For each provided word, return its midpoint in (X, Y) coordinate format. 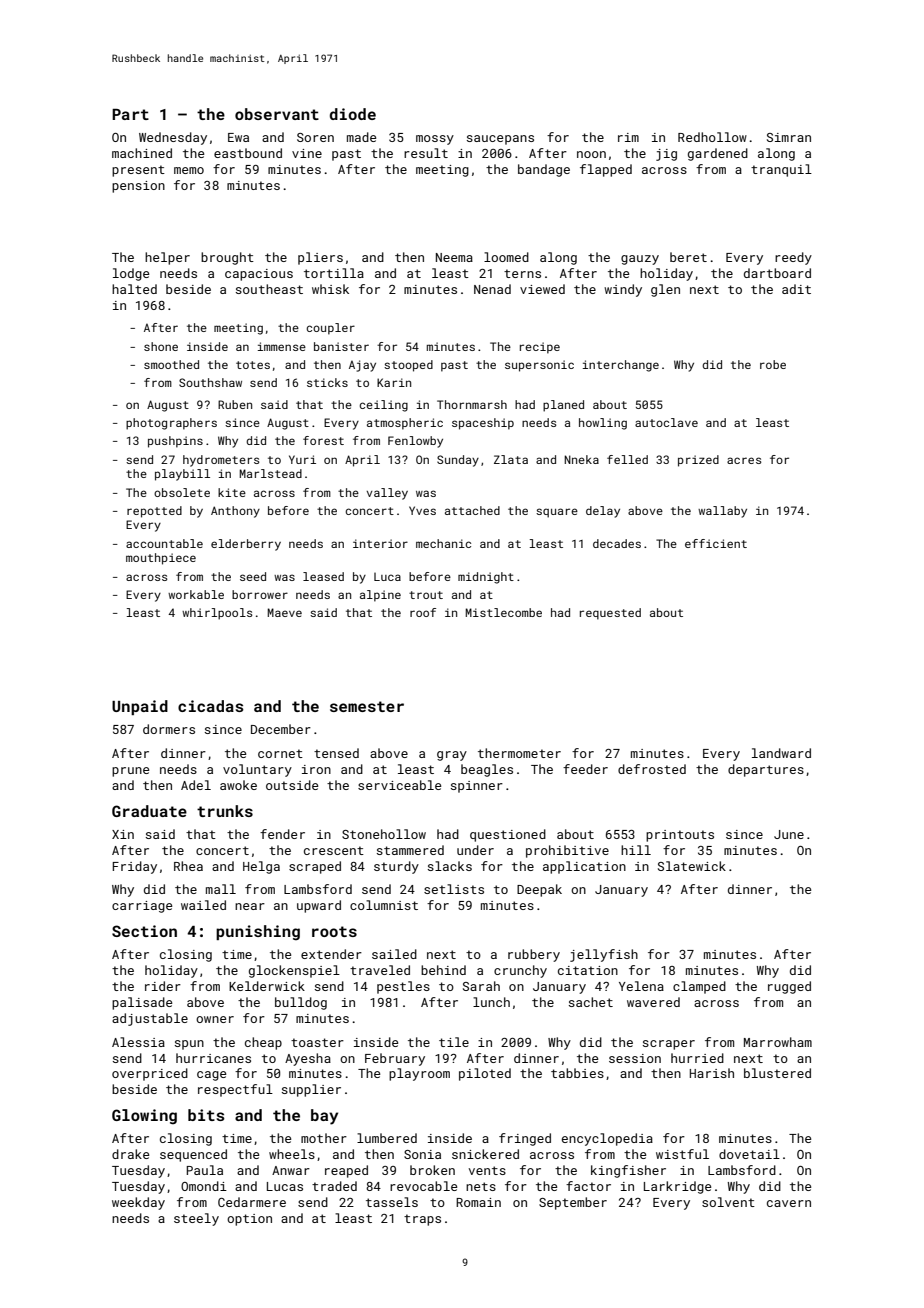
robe (773, 364)
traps (422, 1220)
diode (353, 114)
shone (161, 346)
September (573, 1203)
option (249, 1220)
